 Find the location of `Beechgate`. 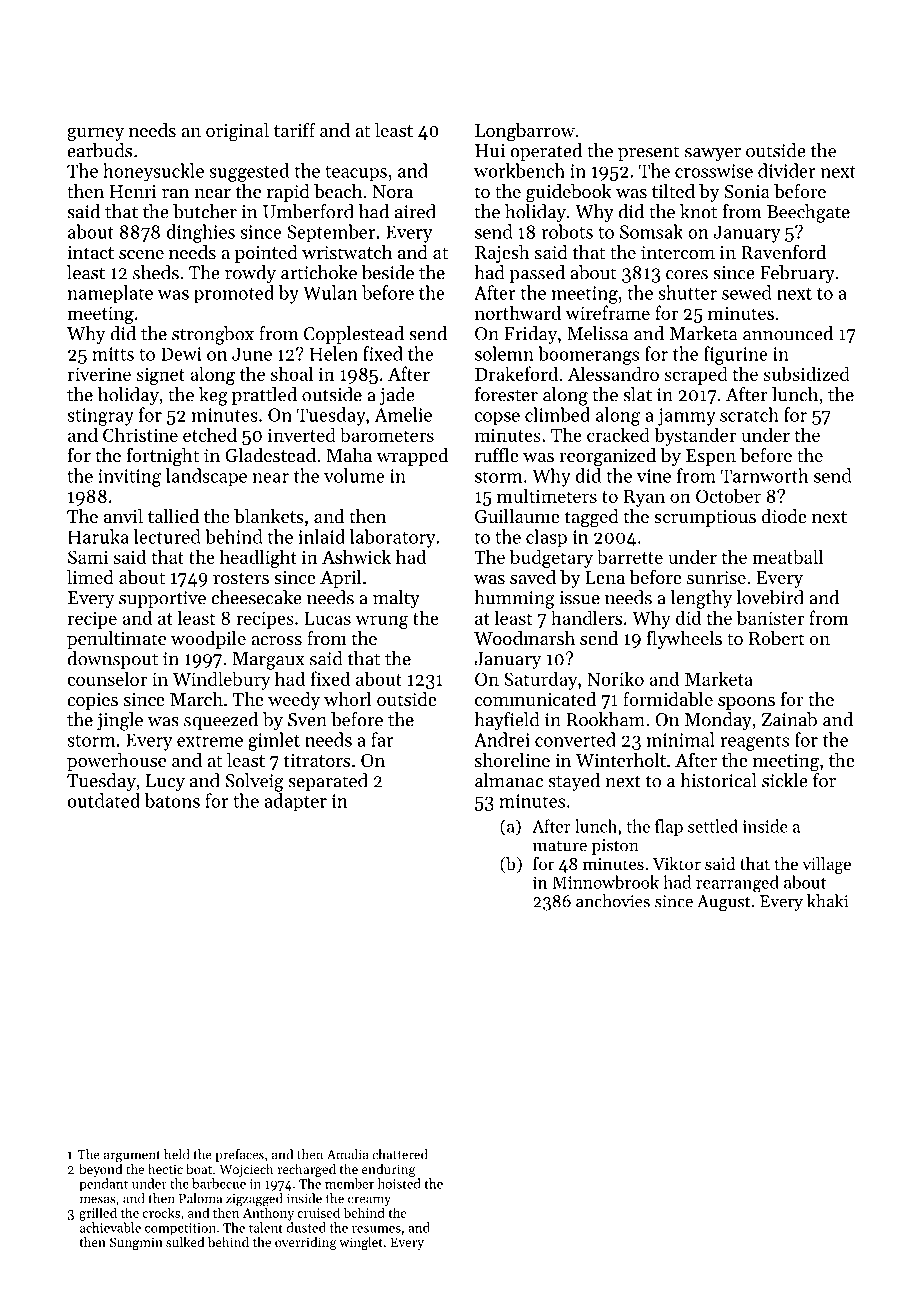

Beechgate is located at coordinates (808, 213).
